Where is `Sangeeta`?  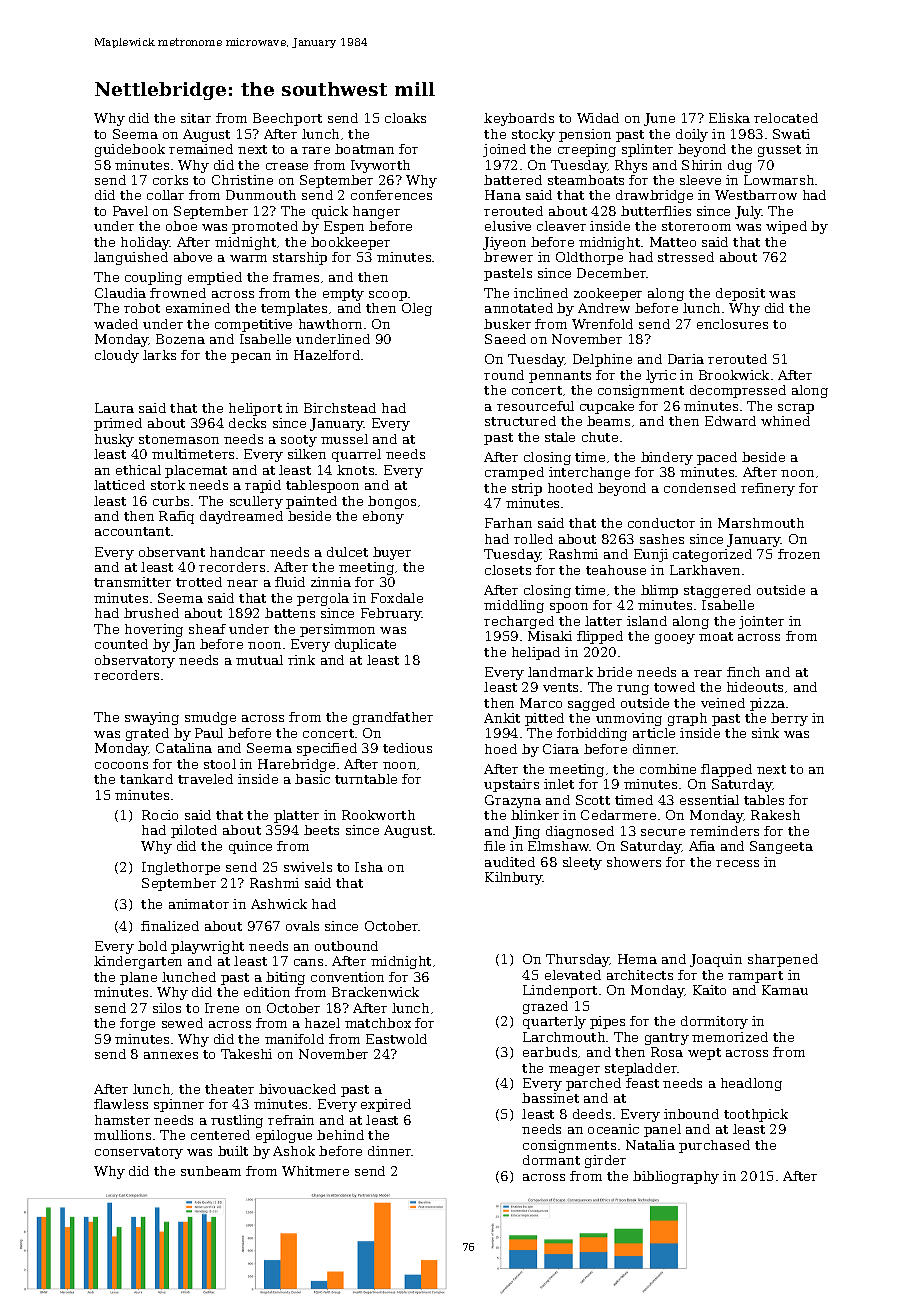 Sangeeta is located at coordinates (781, 847).
